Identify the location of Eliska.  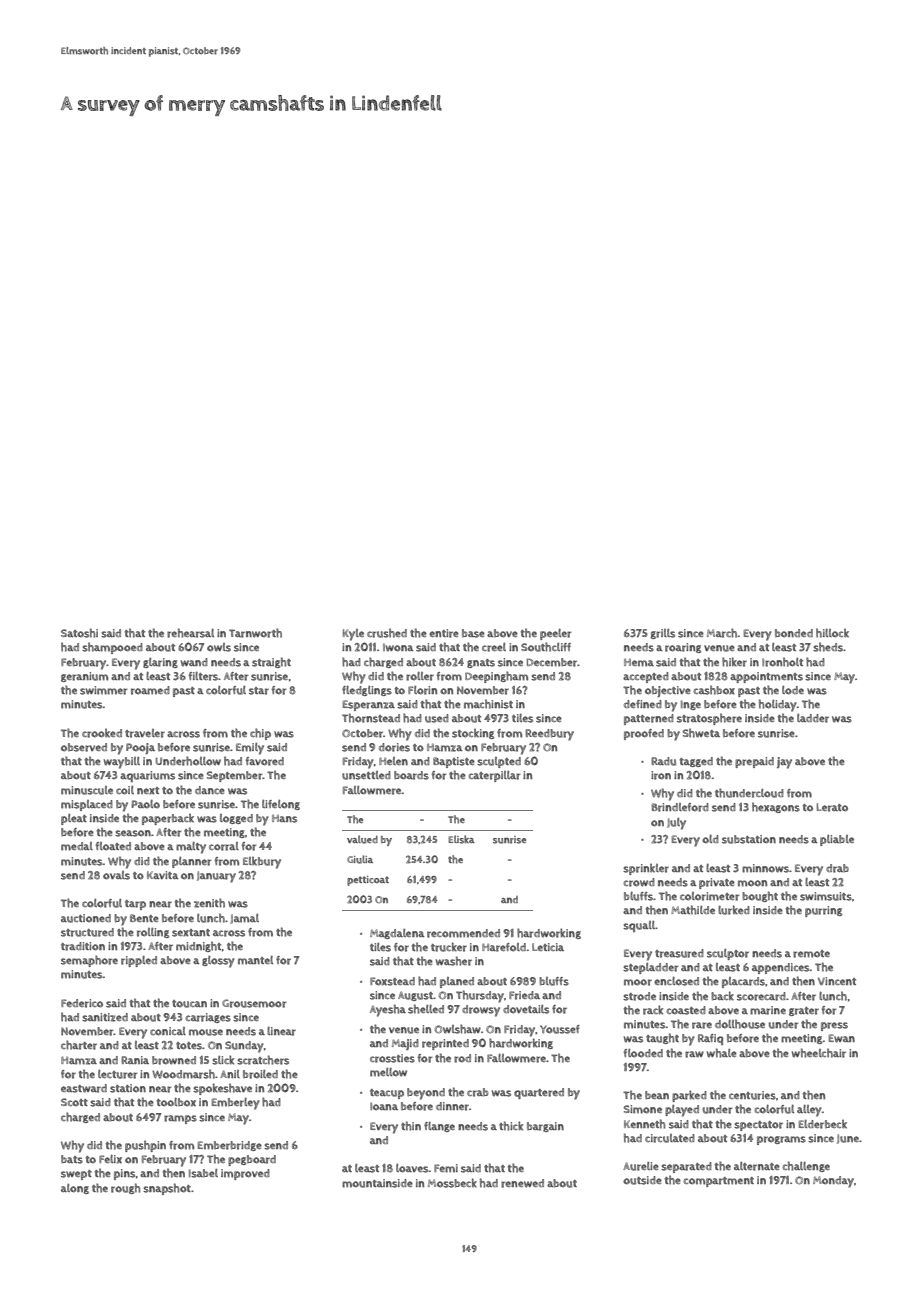
(461, 839).
